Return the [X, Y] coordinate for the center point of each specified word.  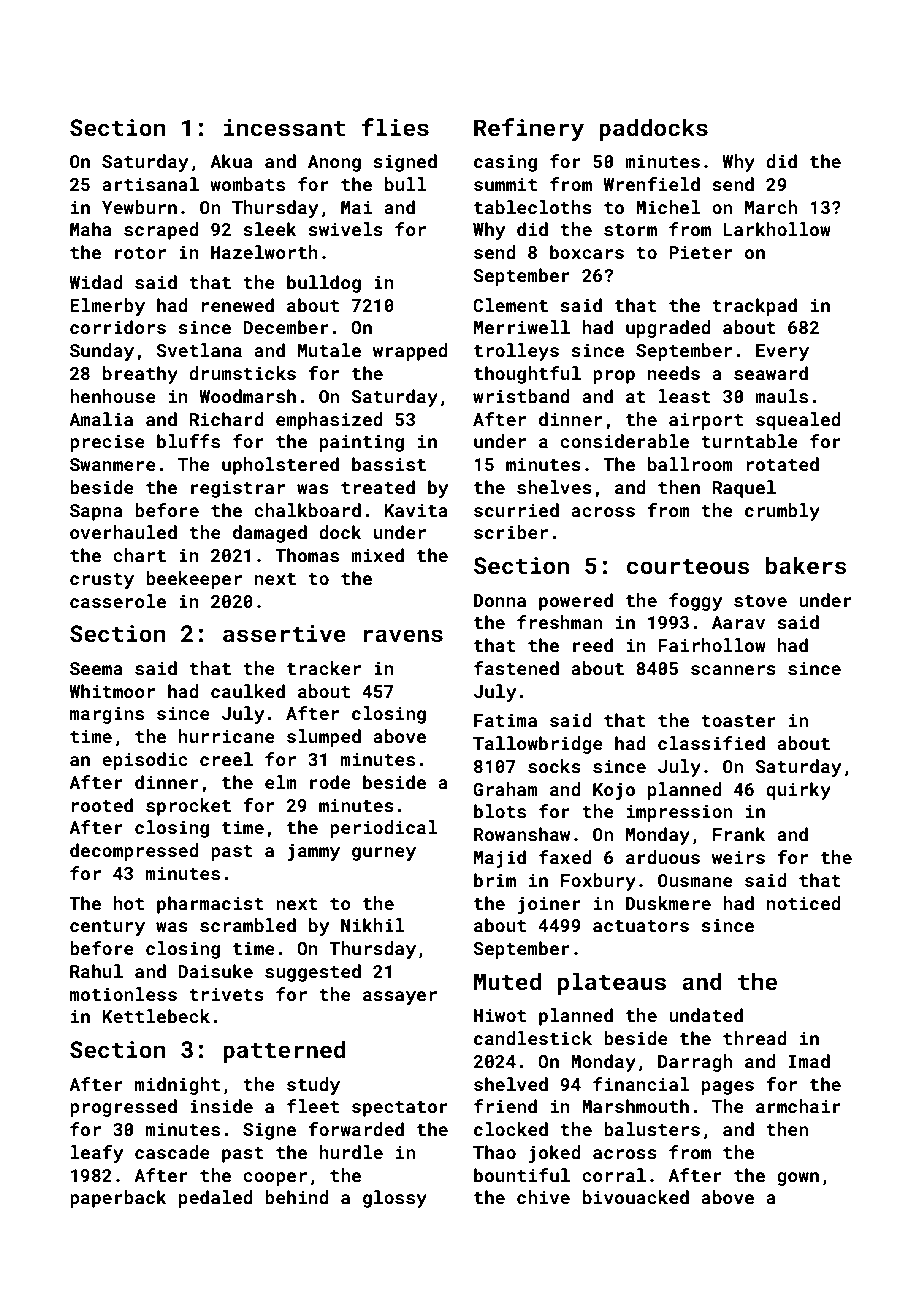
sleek [270, 229]
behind [297, 1197]
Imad [809, 1061]
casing [505, 163]
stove [760, 601]
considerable [624, 441]
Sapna [96, 512]
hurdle [351, 1152]
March [771, 207]
